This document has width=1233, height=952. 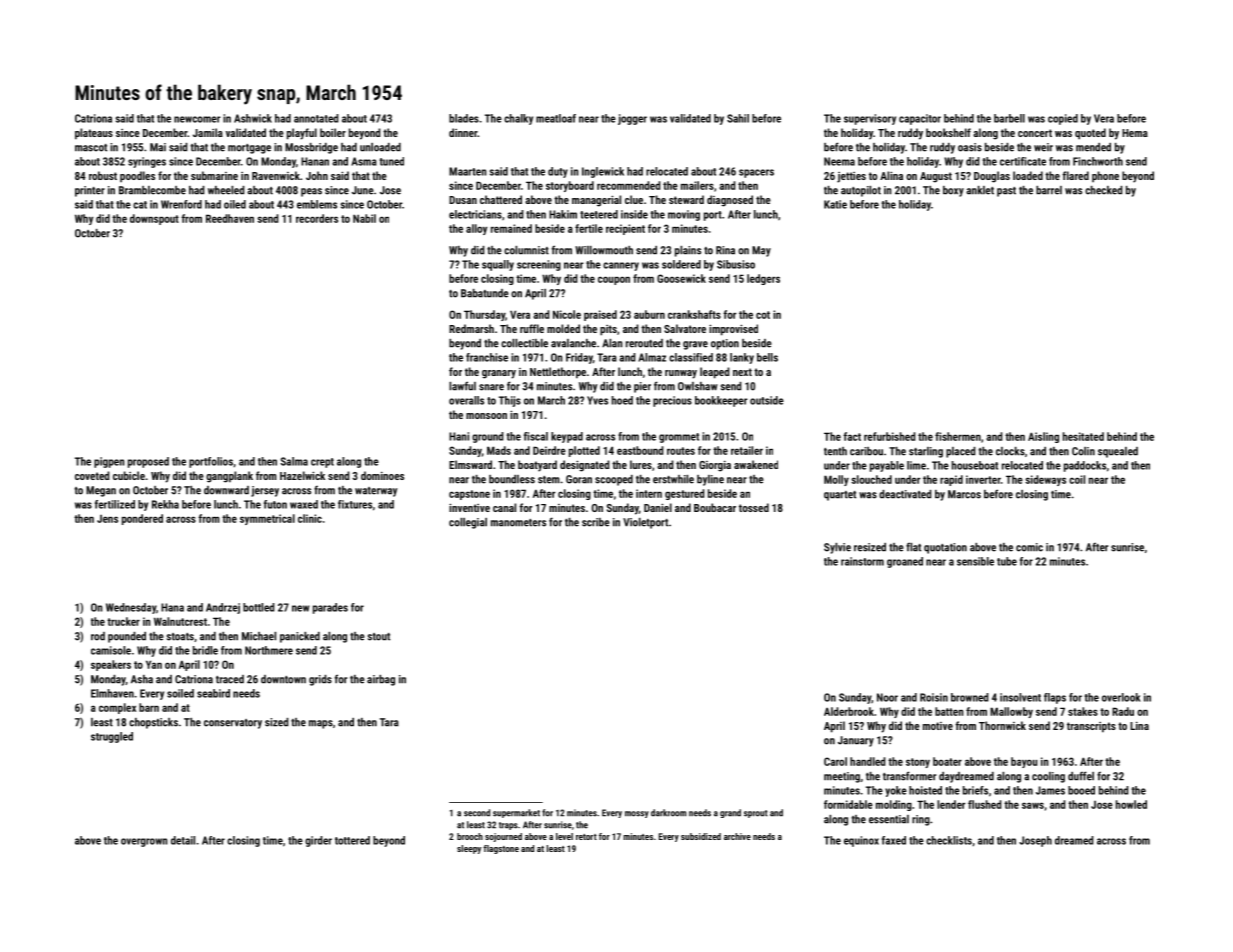 I want to click on monsoon, so click(x=486, y=416).
